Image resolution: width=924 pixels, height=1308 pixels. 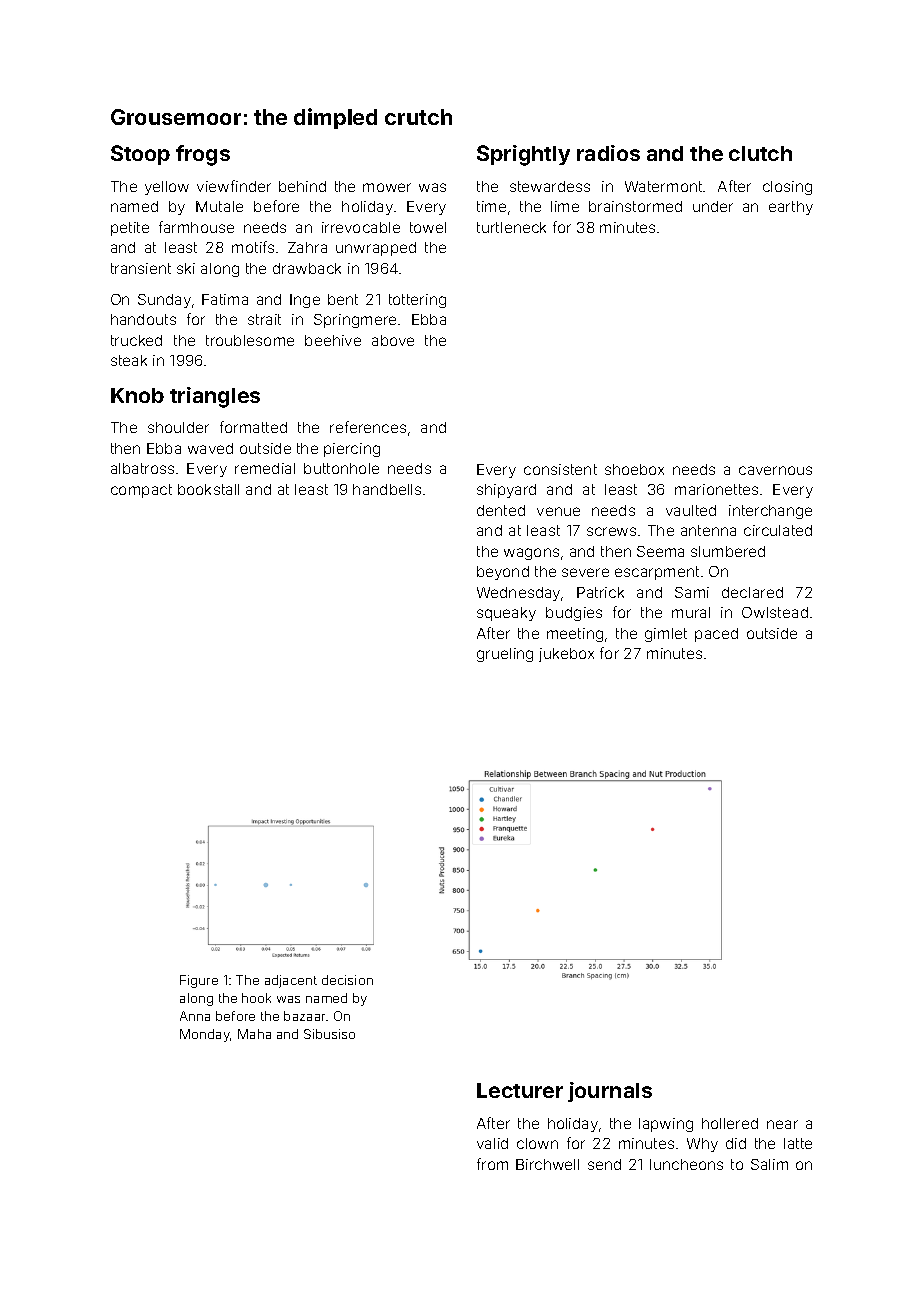 What do you see at coordinates (610, 1092) in the image?
I see `journals` at bounding box center [610, 1092].
